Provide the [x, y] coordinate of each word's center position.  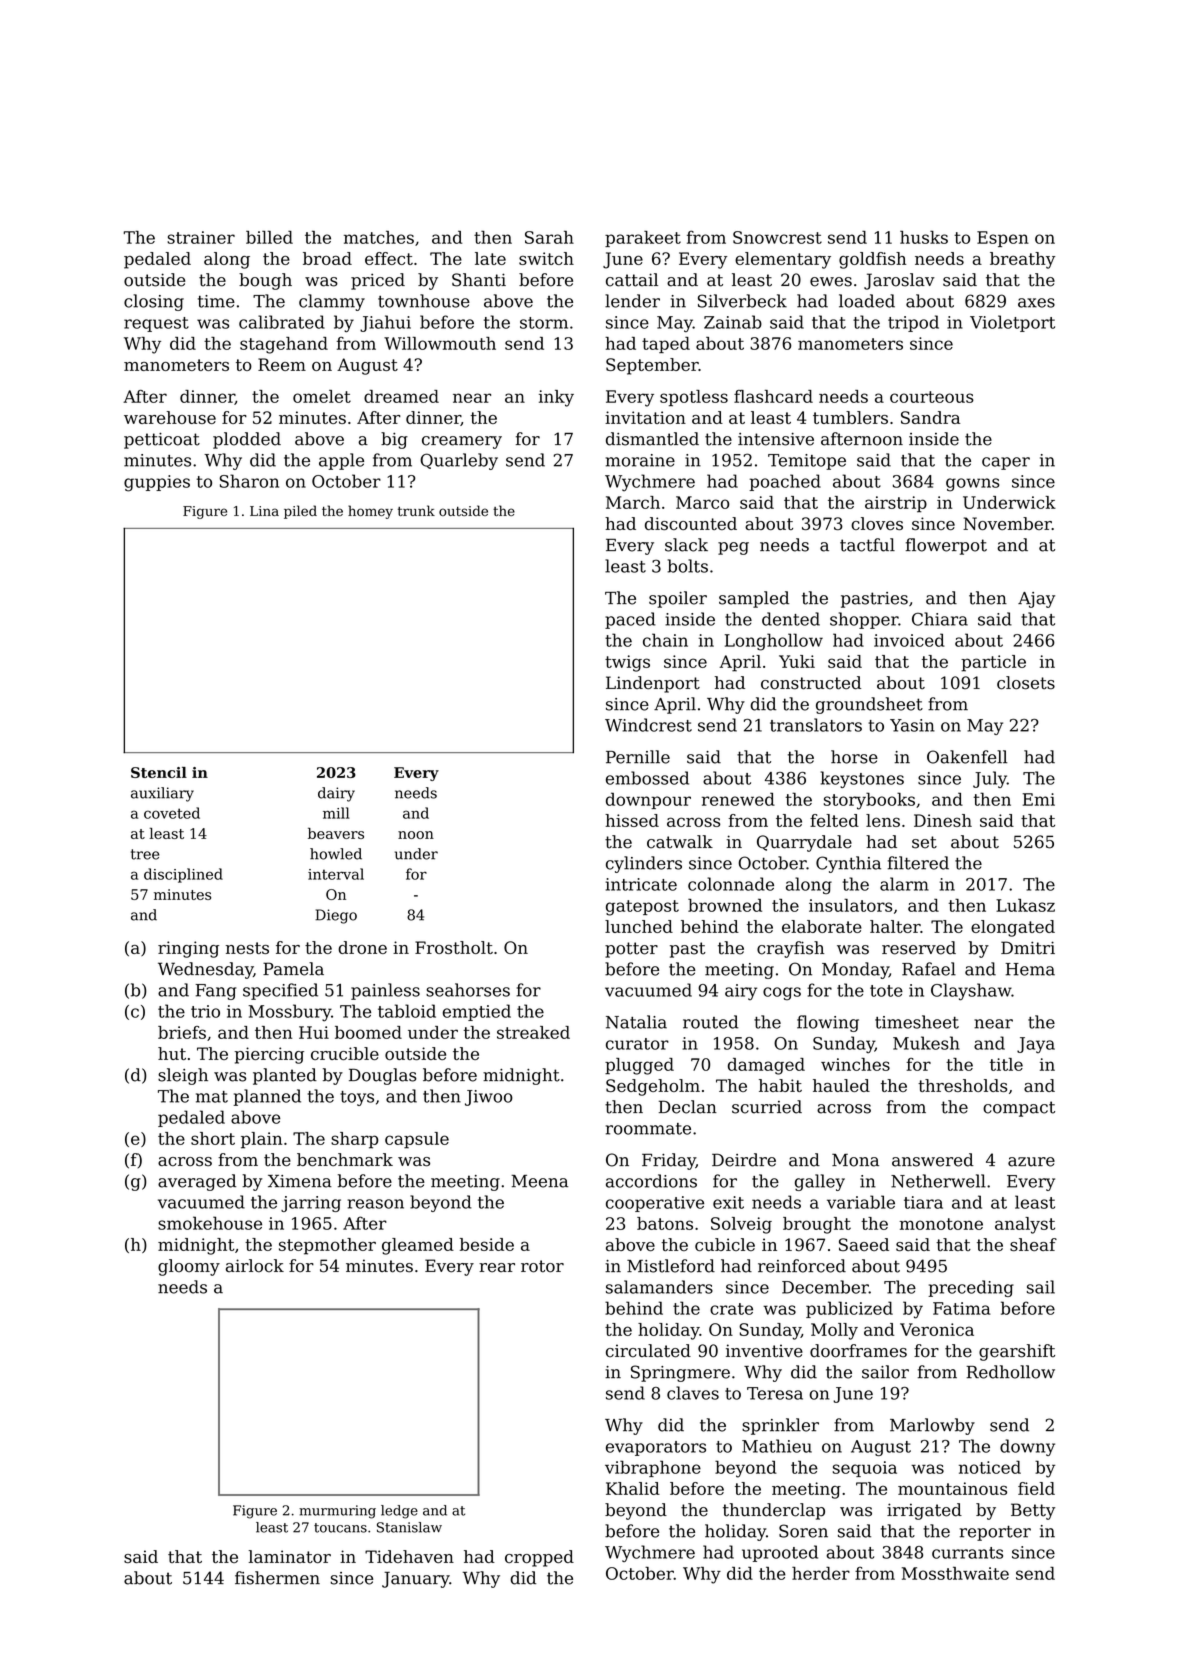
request [156, 324]
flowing [828, 1023]
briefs [182, 1032]
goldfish [872, 260]
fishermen [277, 1578]
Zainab [733, 322]
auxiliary [162, 794]
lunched [639, 926]
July [990, 779]
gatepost [642, 908]
